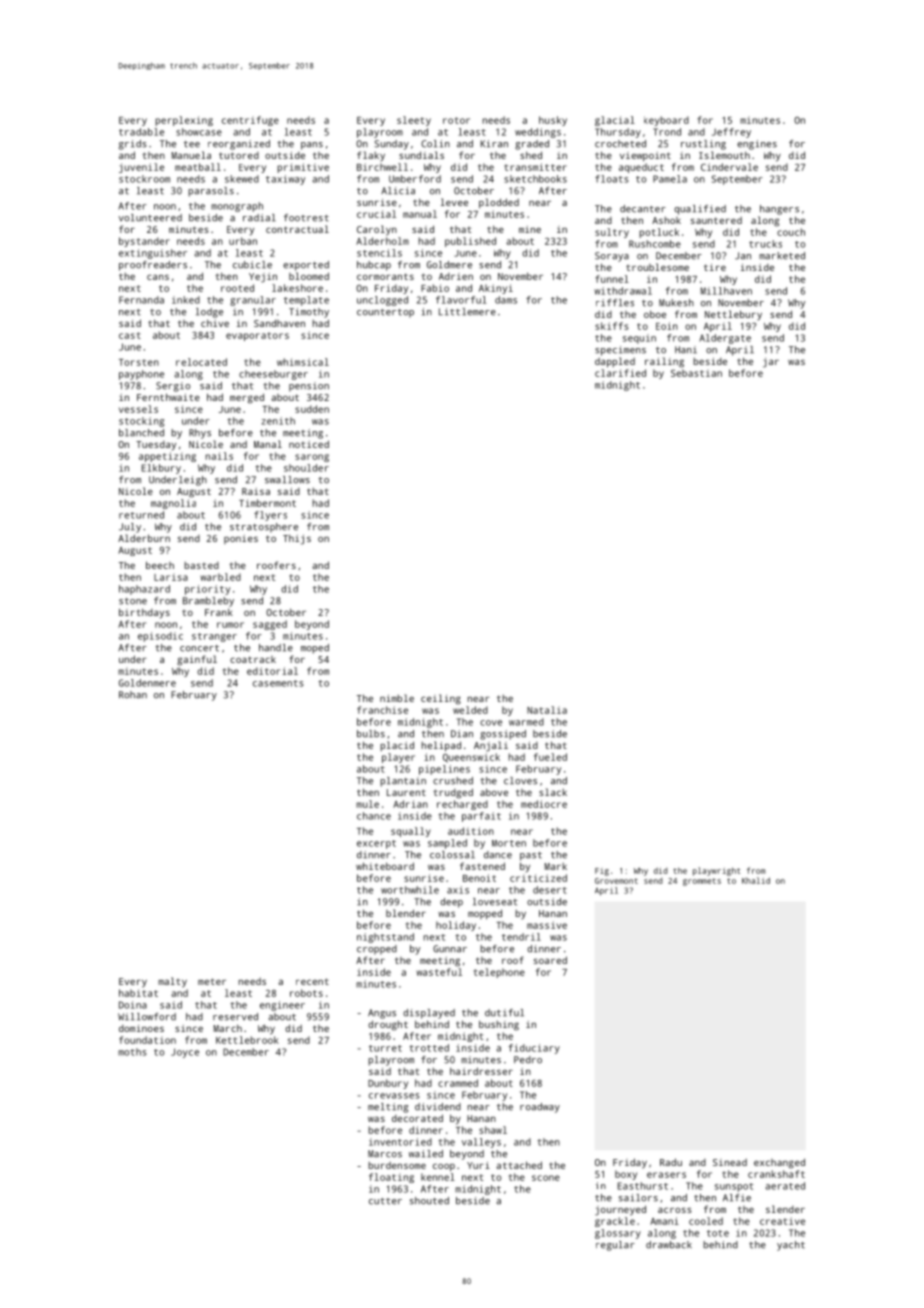 This page has height=1308, width=924. What do you see at coordinates (547, 710) in the page?
I see `Natalia` at bounding box center [547, 710].
